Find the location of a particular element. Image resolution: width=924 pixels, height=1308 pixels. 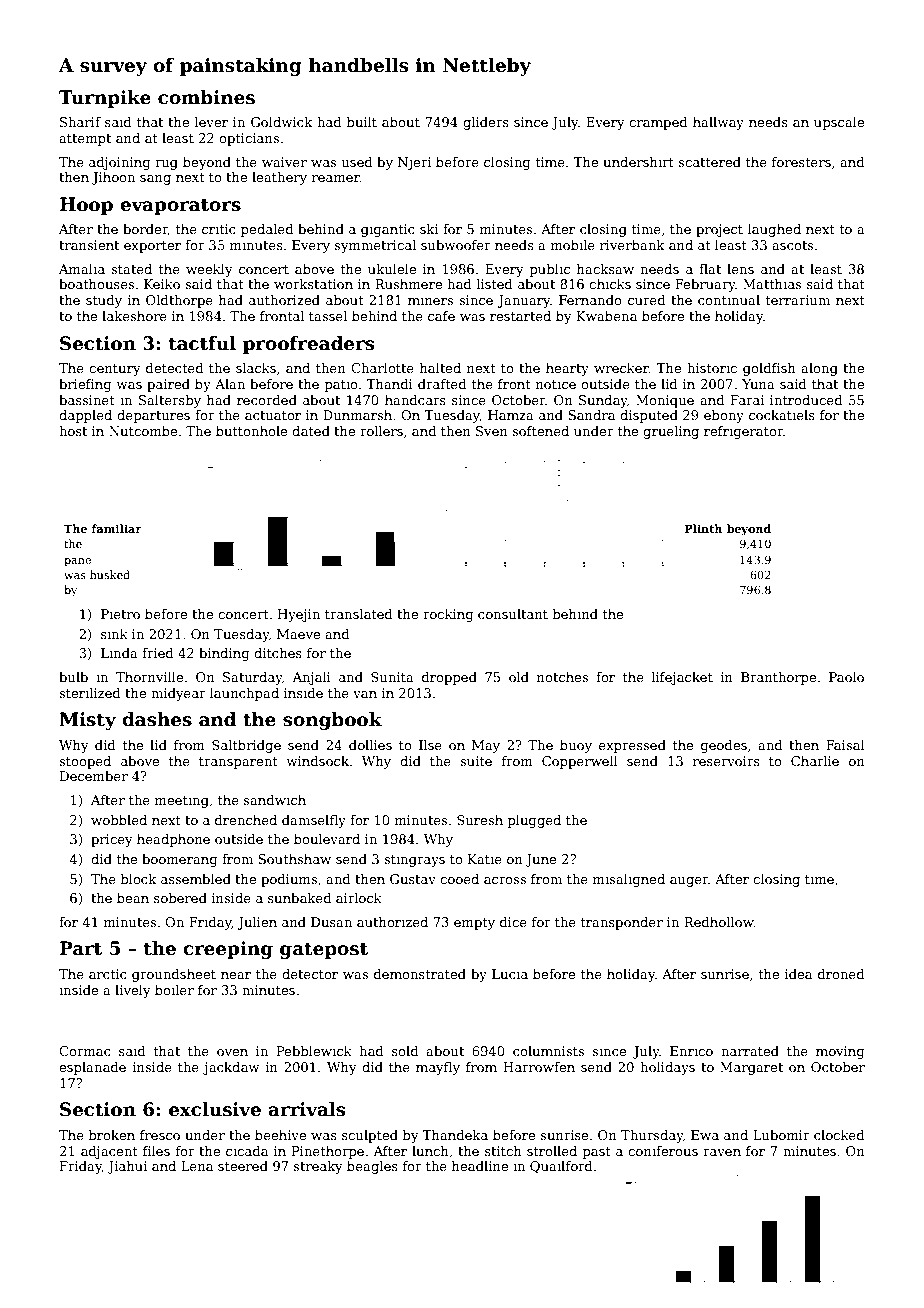

Sven is located at coordinates (492, 431).
